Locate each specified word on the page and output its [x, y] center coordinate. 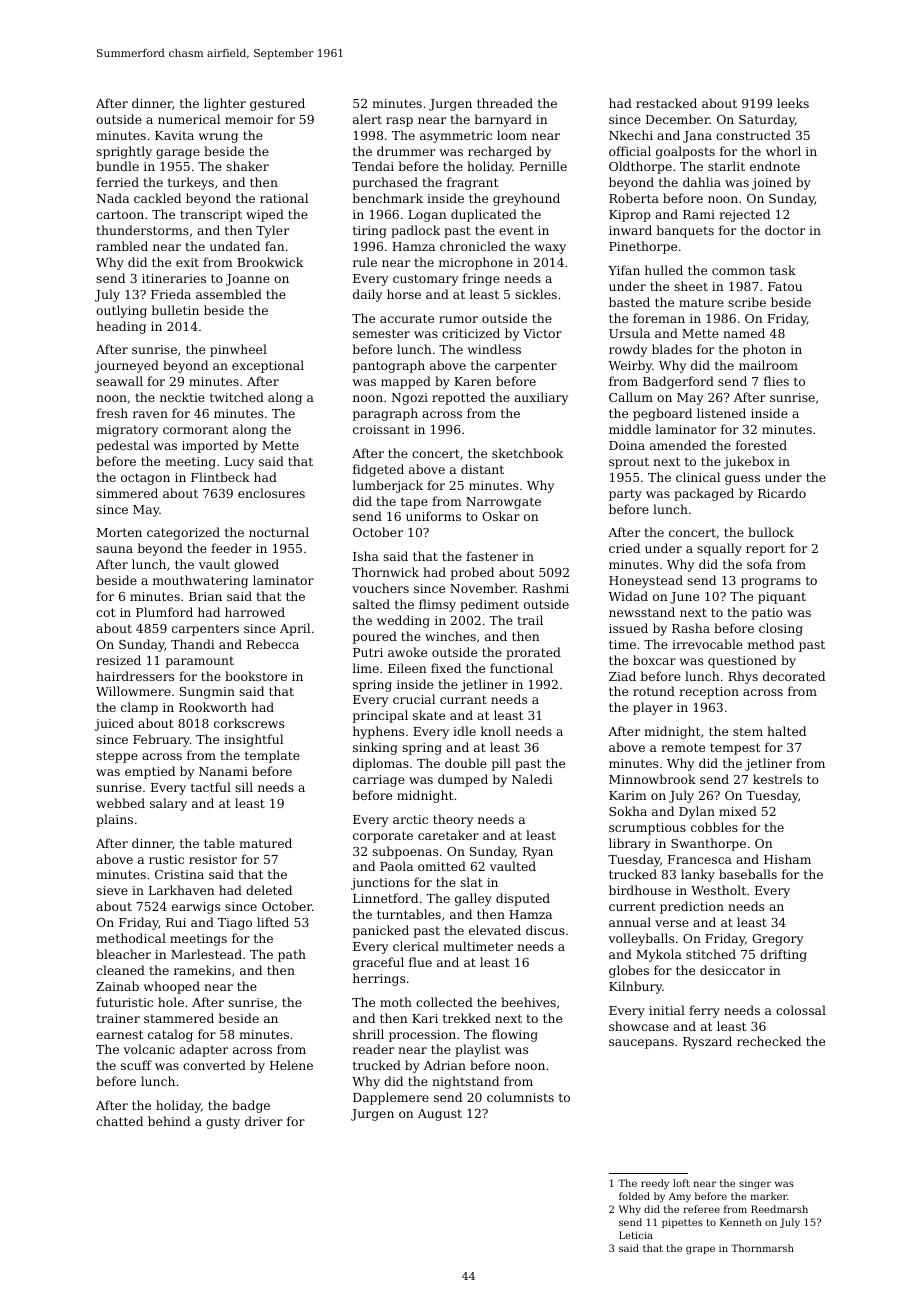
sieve [112, 890]
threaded [505, 103]
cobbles [714, 827]
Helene [291, 1065]
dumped [463, 780]
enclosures [271, 493]
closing [781, 629]
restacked [666, 103]
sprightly [124, 152]
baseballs [748, 874]
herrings [379, 979]
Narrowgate [503, 503]
